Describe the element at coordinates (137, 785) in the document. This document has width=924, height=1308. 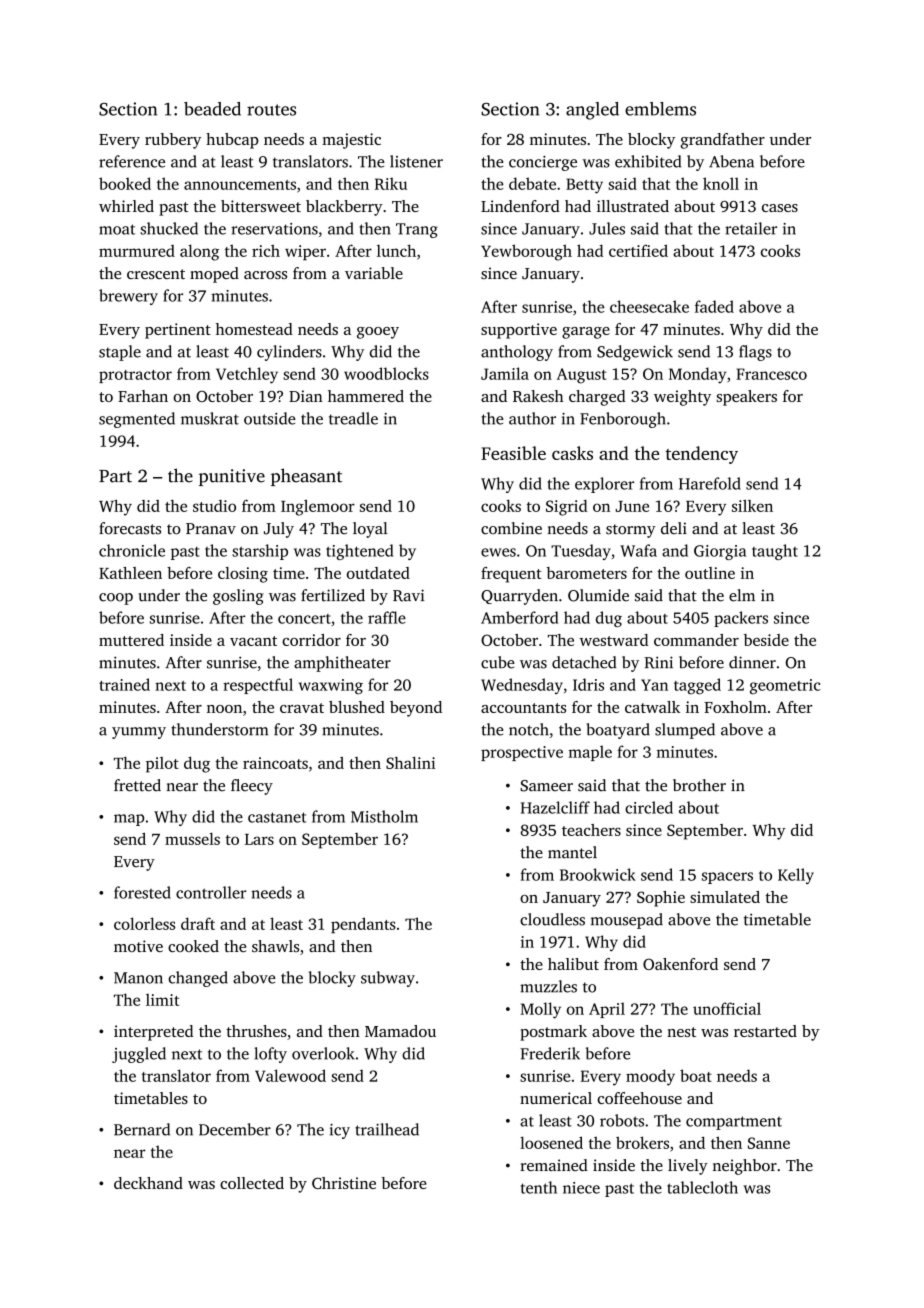
I see `fretted` at that location.
